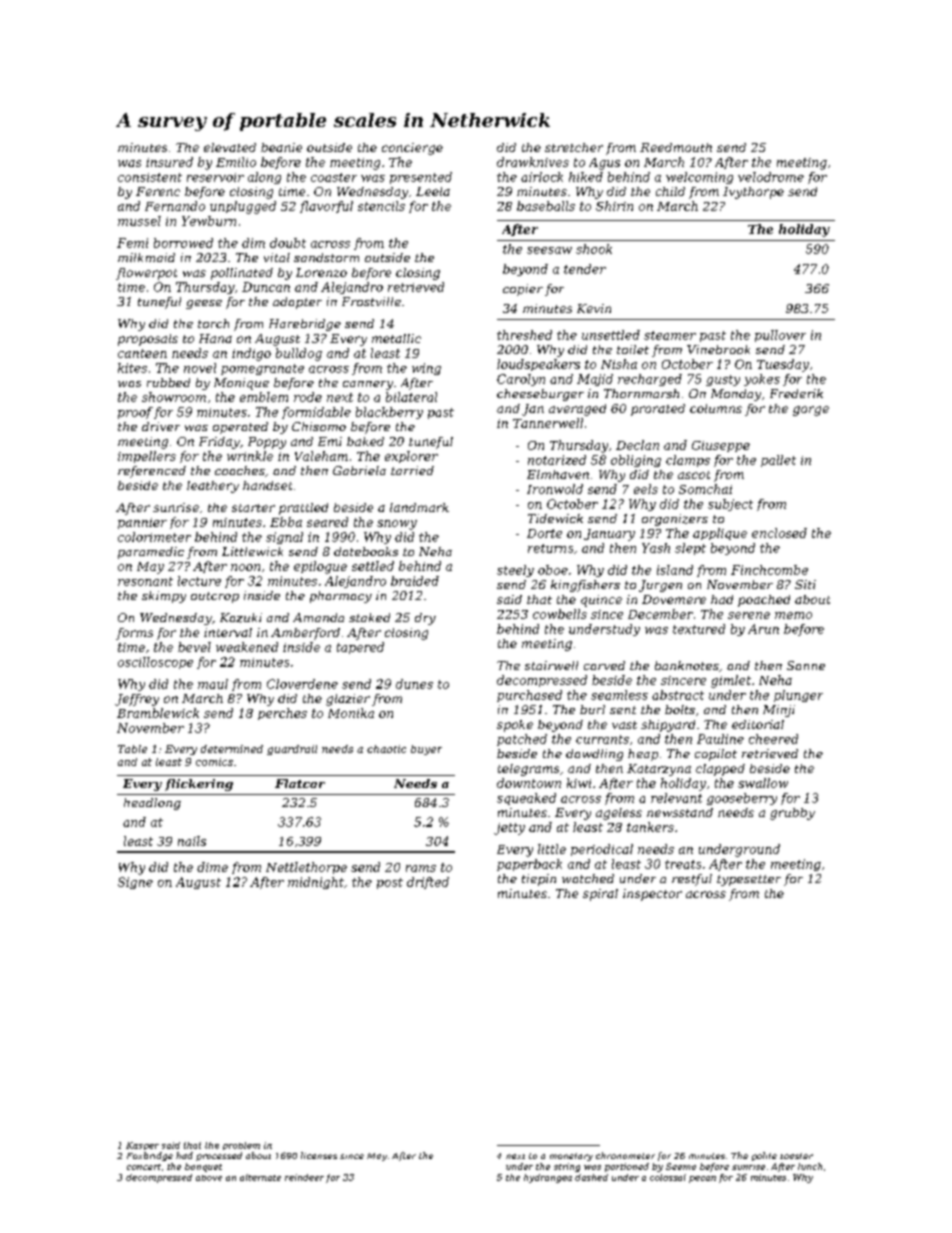 Image resolution: width=952 pixels, height=1233 pixels. I want to click on grubby, so click(792, 814).
